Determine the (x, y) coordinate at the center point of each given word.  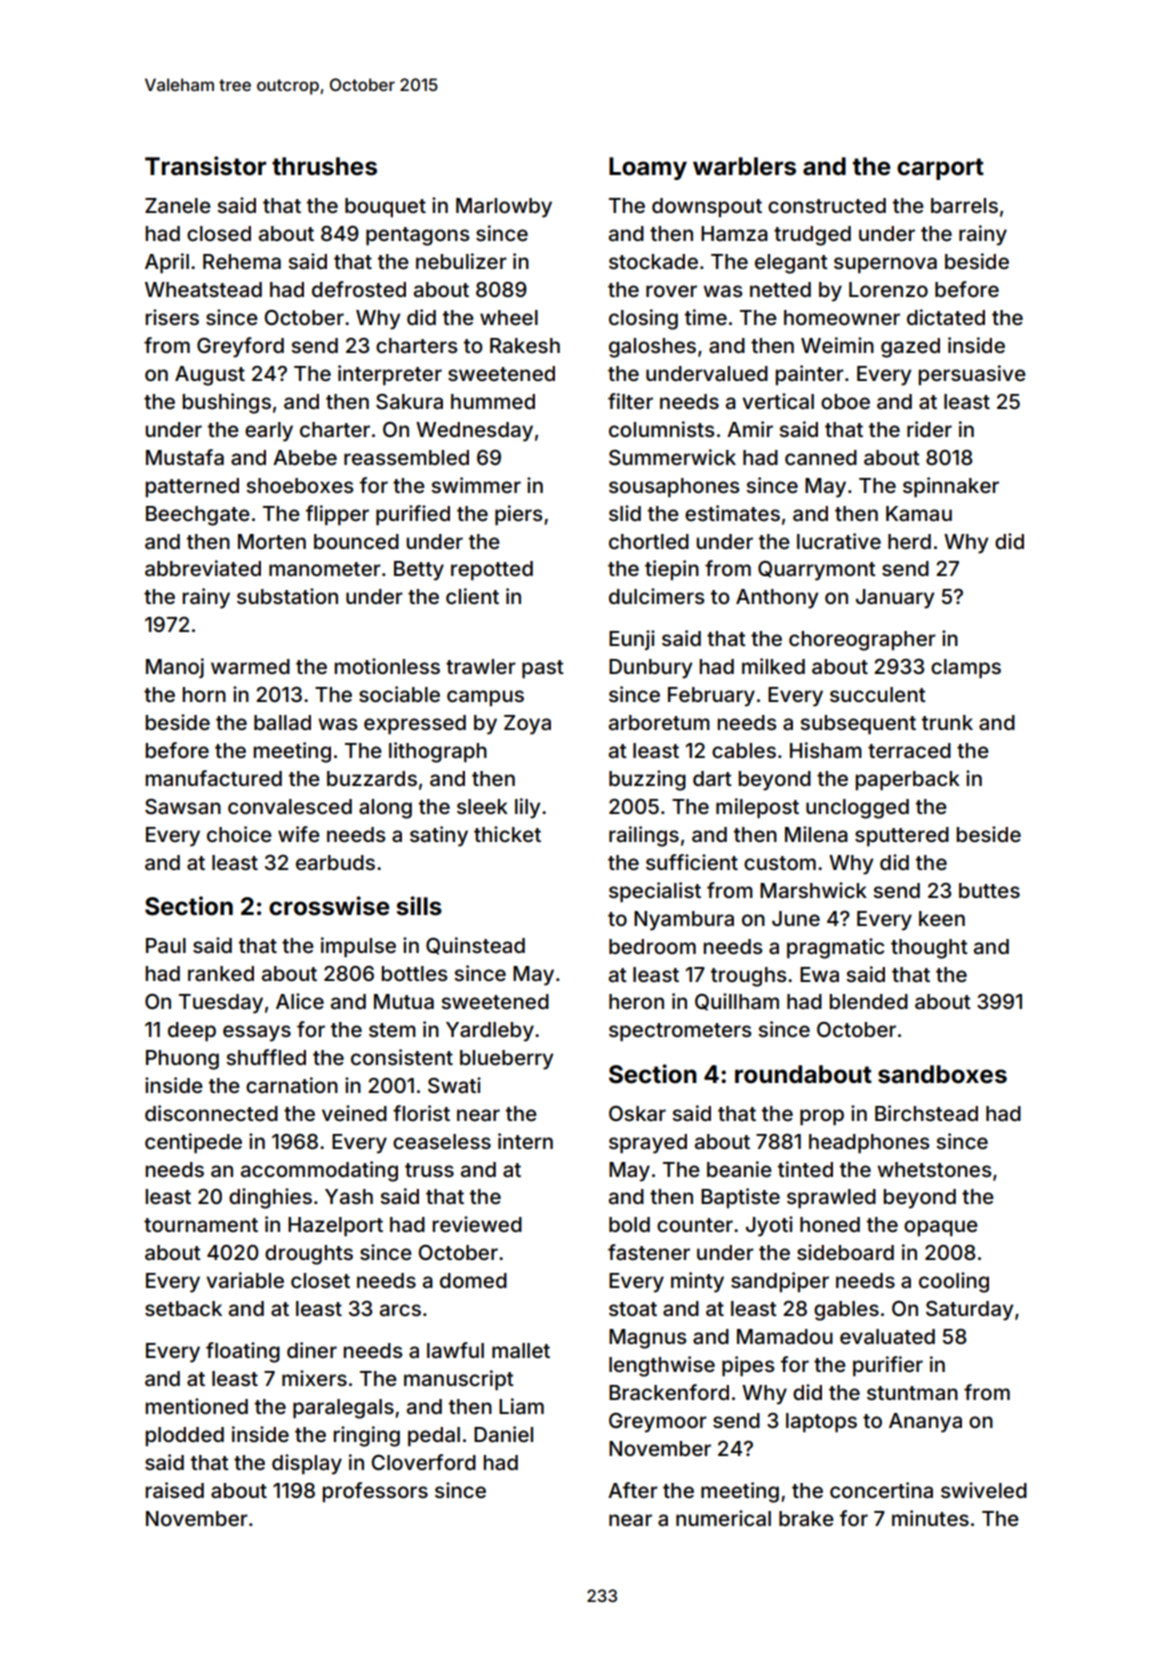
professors (375, 1492)
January (895, 599)
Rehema (242, 261)
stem (392, 1030)
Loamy (648, 168)
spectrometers (680, 1032)
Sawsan (183, 806)
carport (940, 169)
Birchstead (926, 1113)
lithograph (438, 752)
